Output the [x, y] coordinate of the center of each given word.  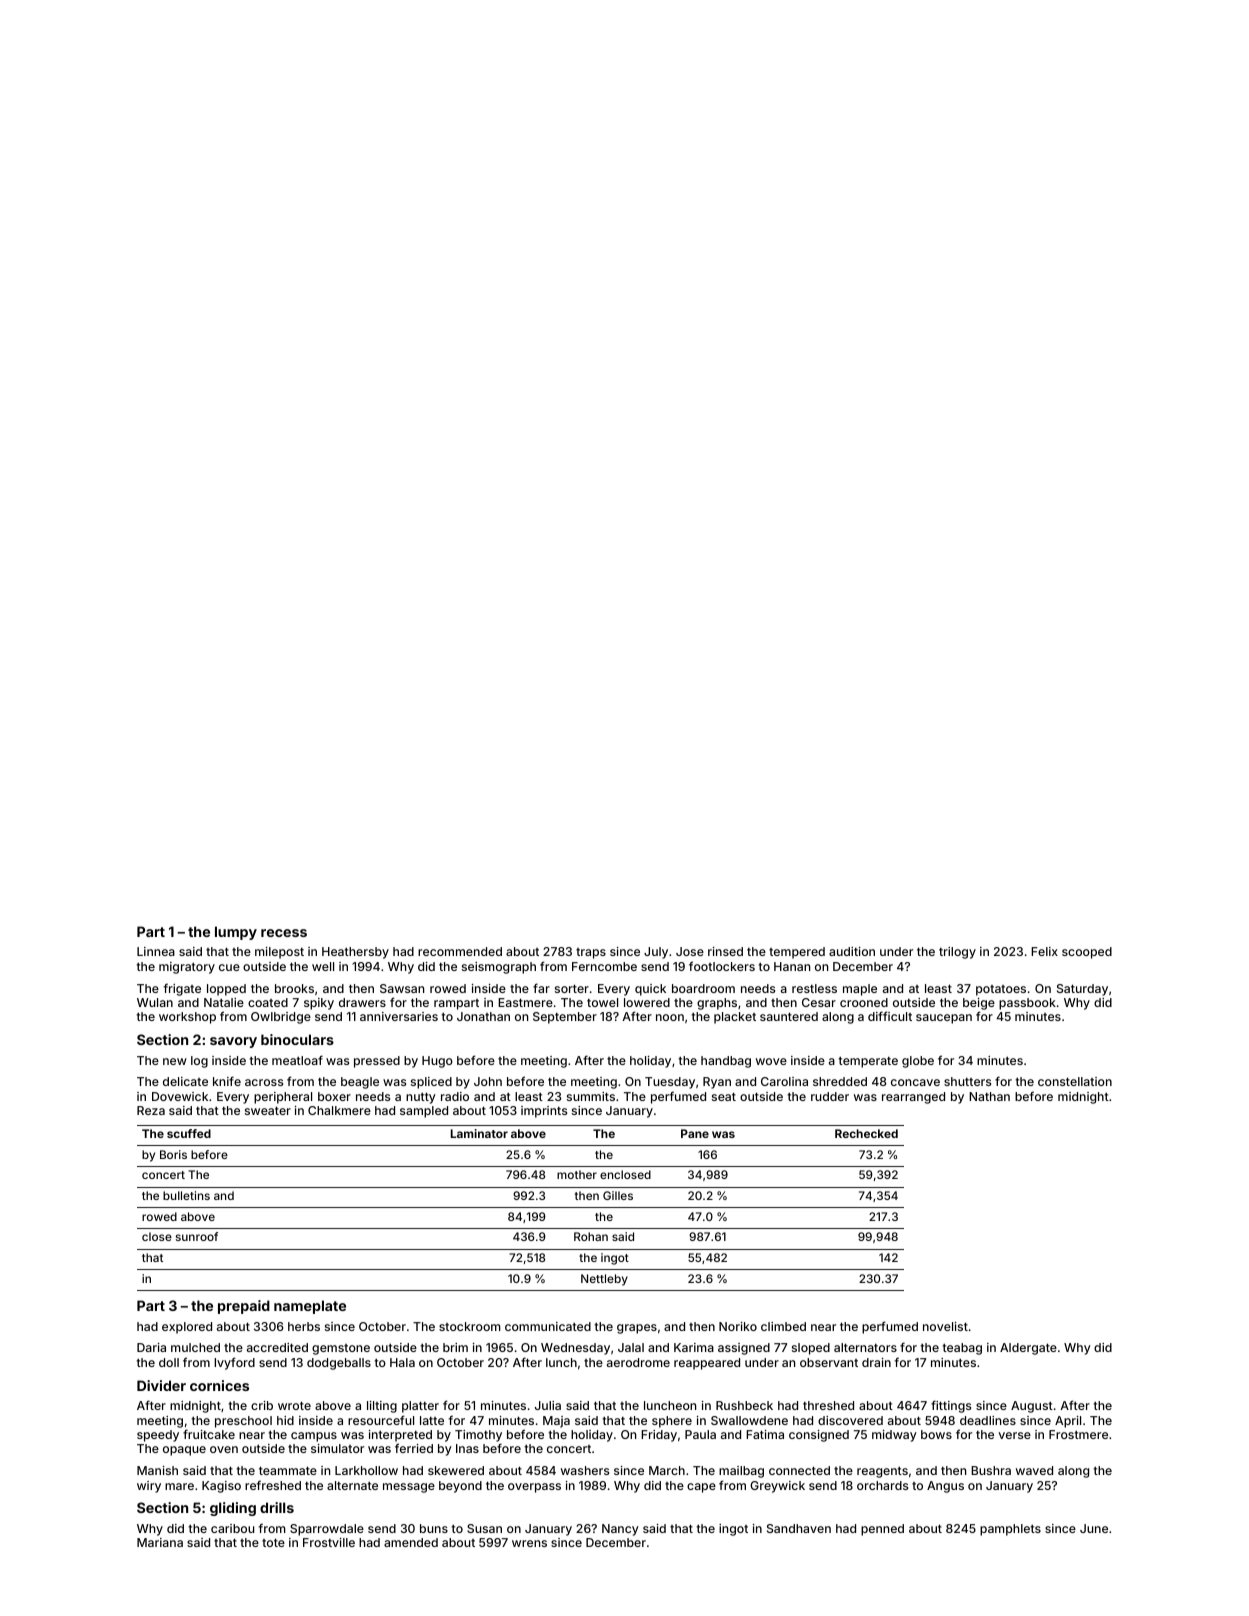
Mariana [160, 1542]
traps [591, 953]
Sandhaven [799, 1528]
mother [577, 1174]
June [1094, 1528]
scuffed [189, 1133]
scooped [1087, 953]
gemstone [341, 1349]
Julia [548, 1405]
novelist [945, 1326]
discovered [850, 1420]
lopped [226, 990]
